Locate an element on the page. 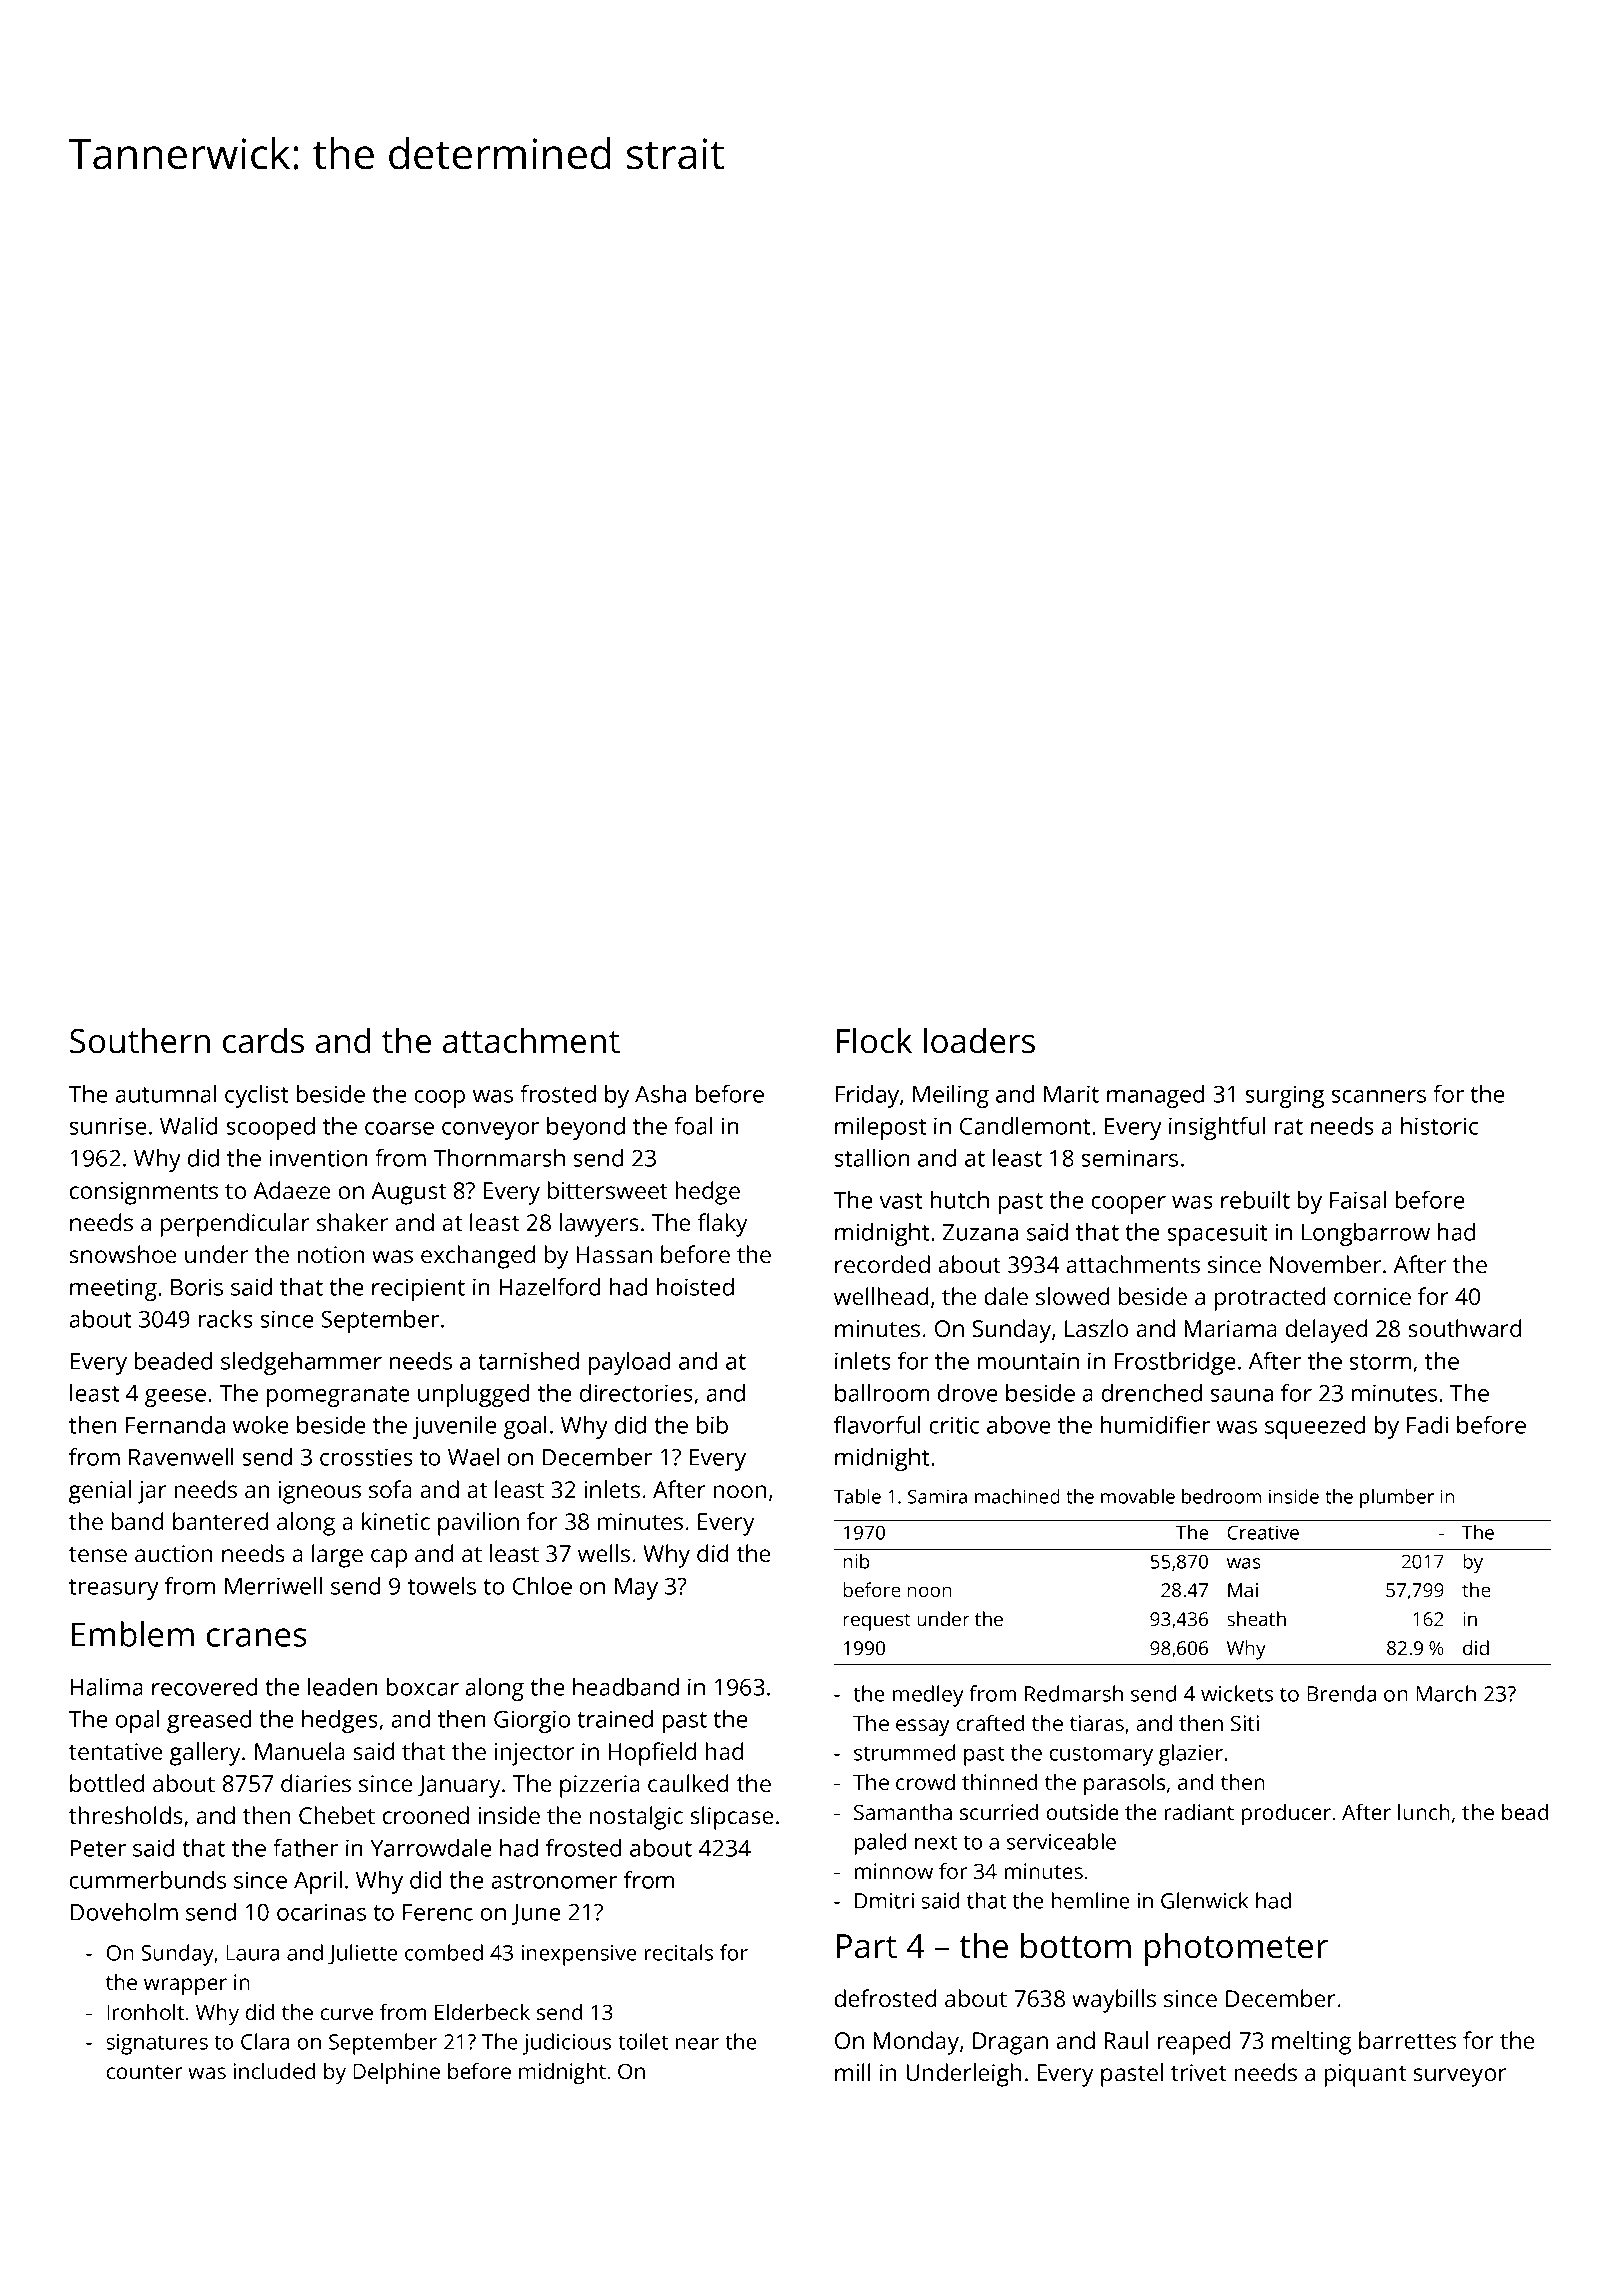 The image size is (1620, 2292). stallion is located at coordinates (872, 1158).
